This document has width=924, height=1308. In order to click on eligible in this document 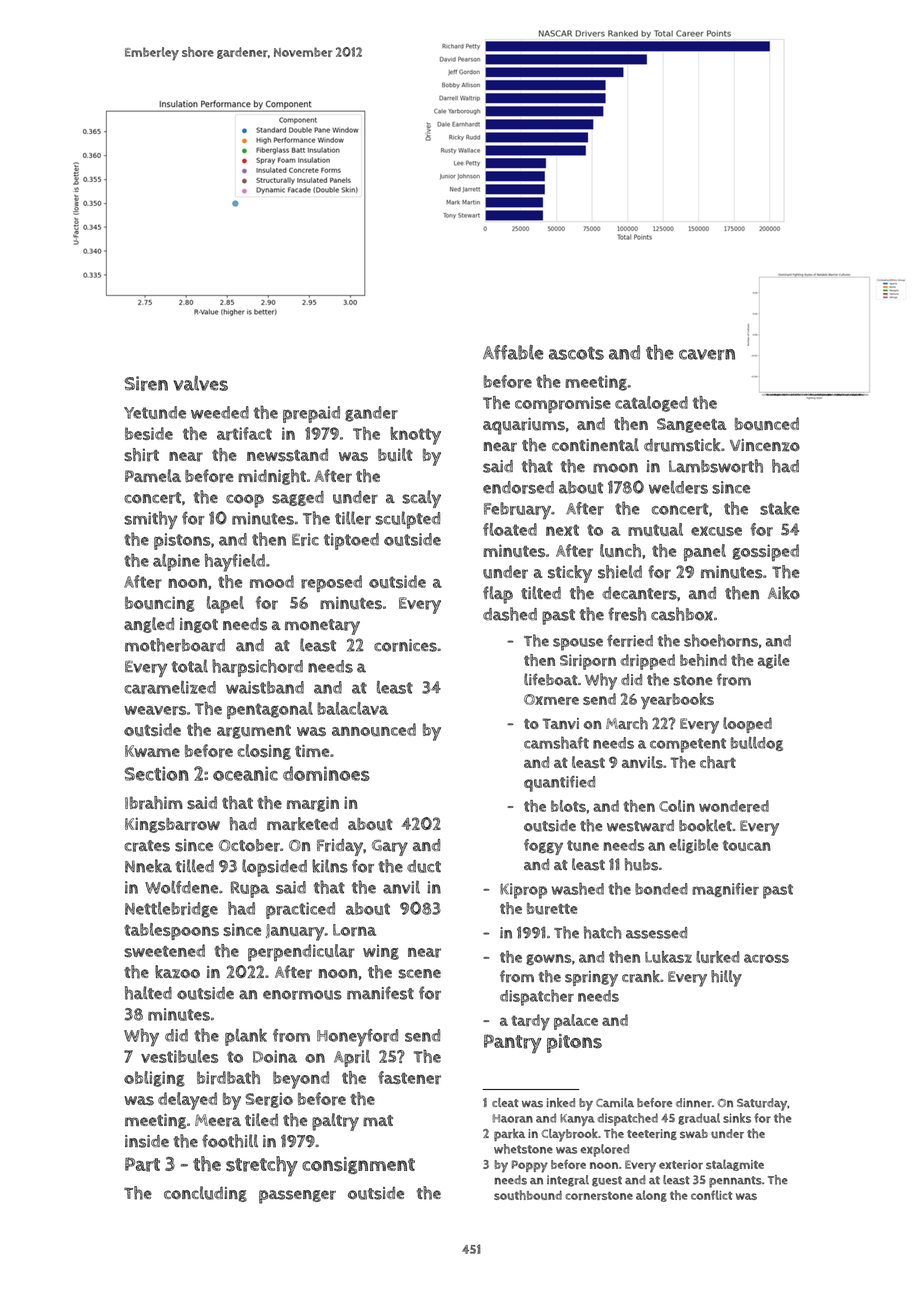, I will do `click(693, 846)`.
